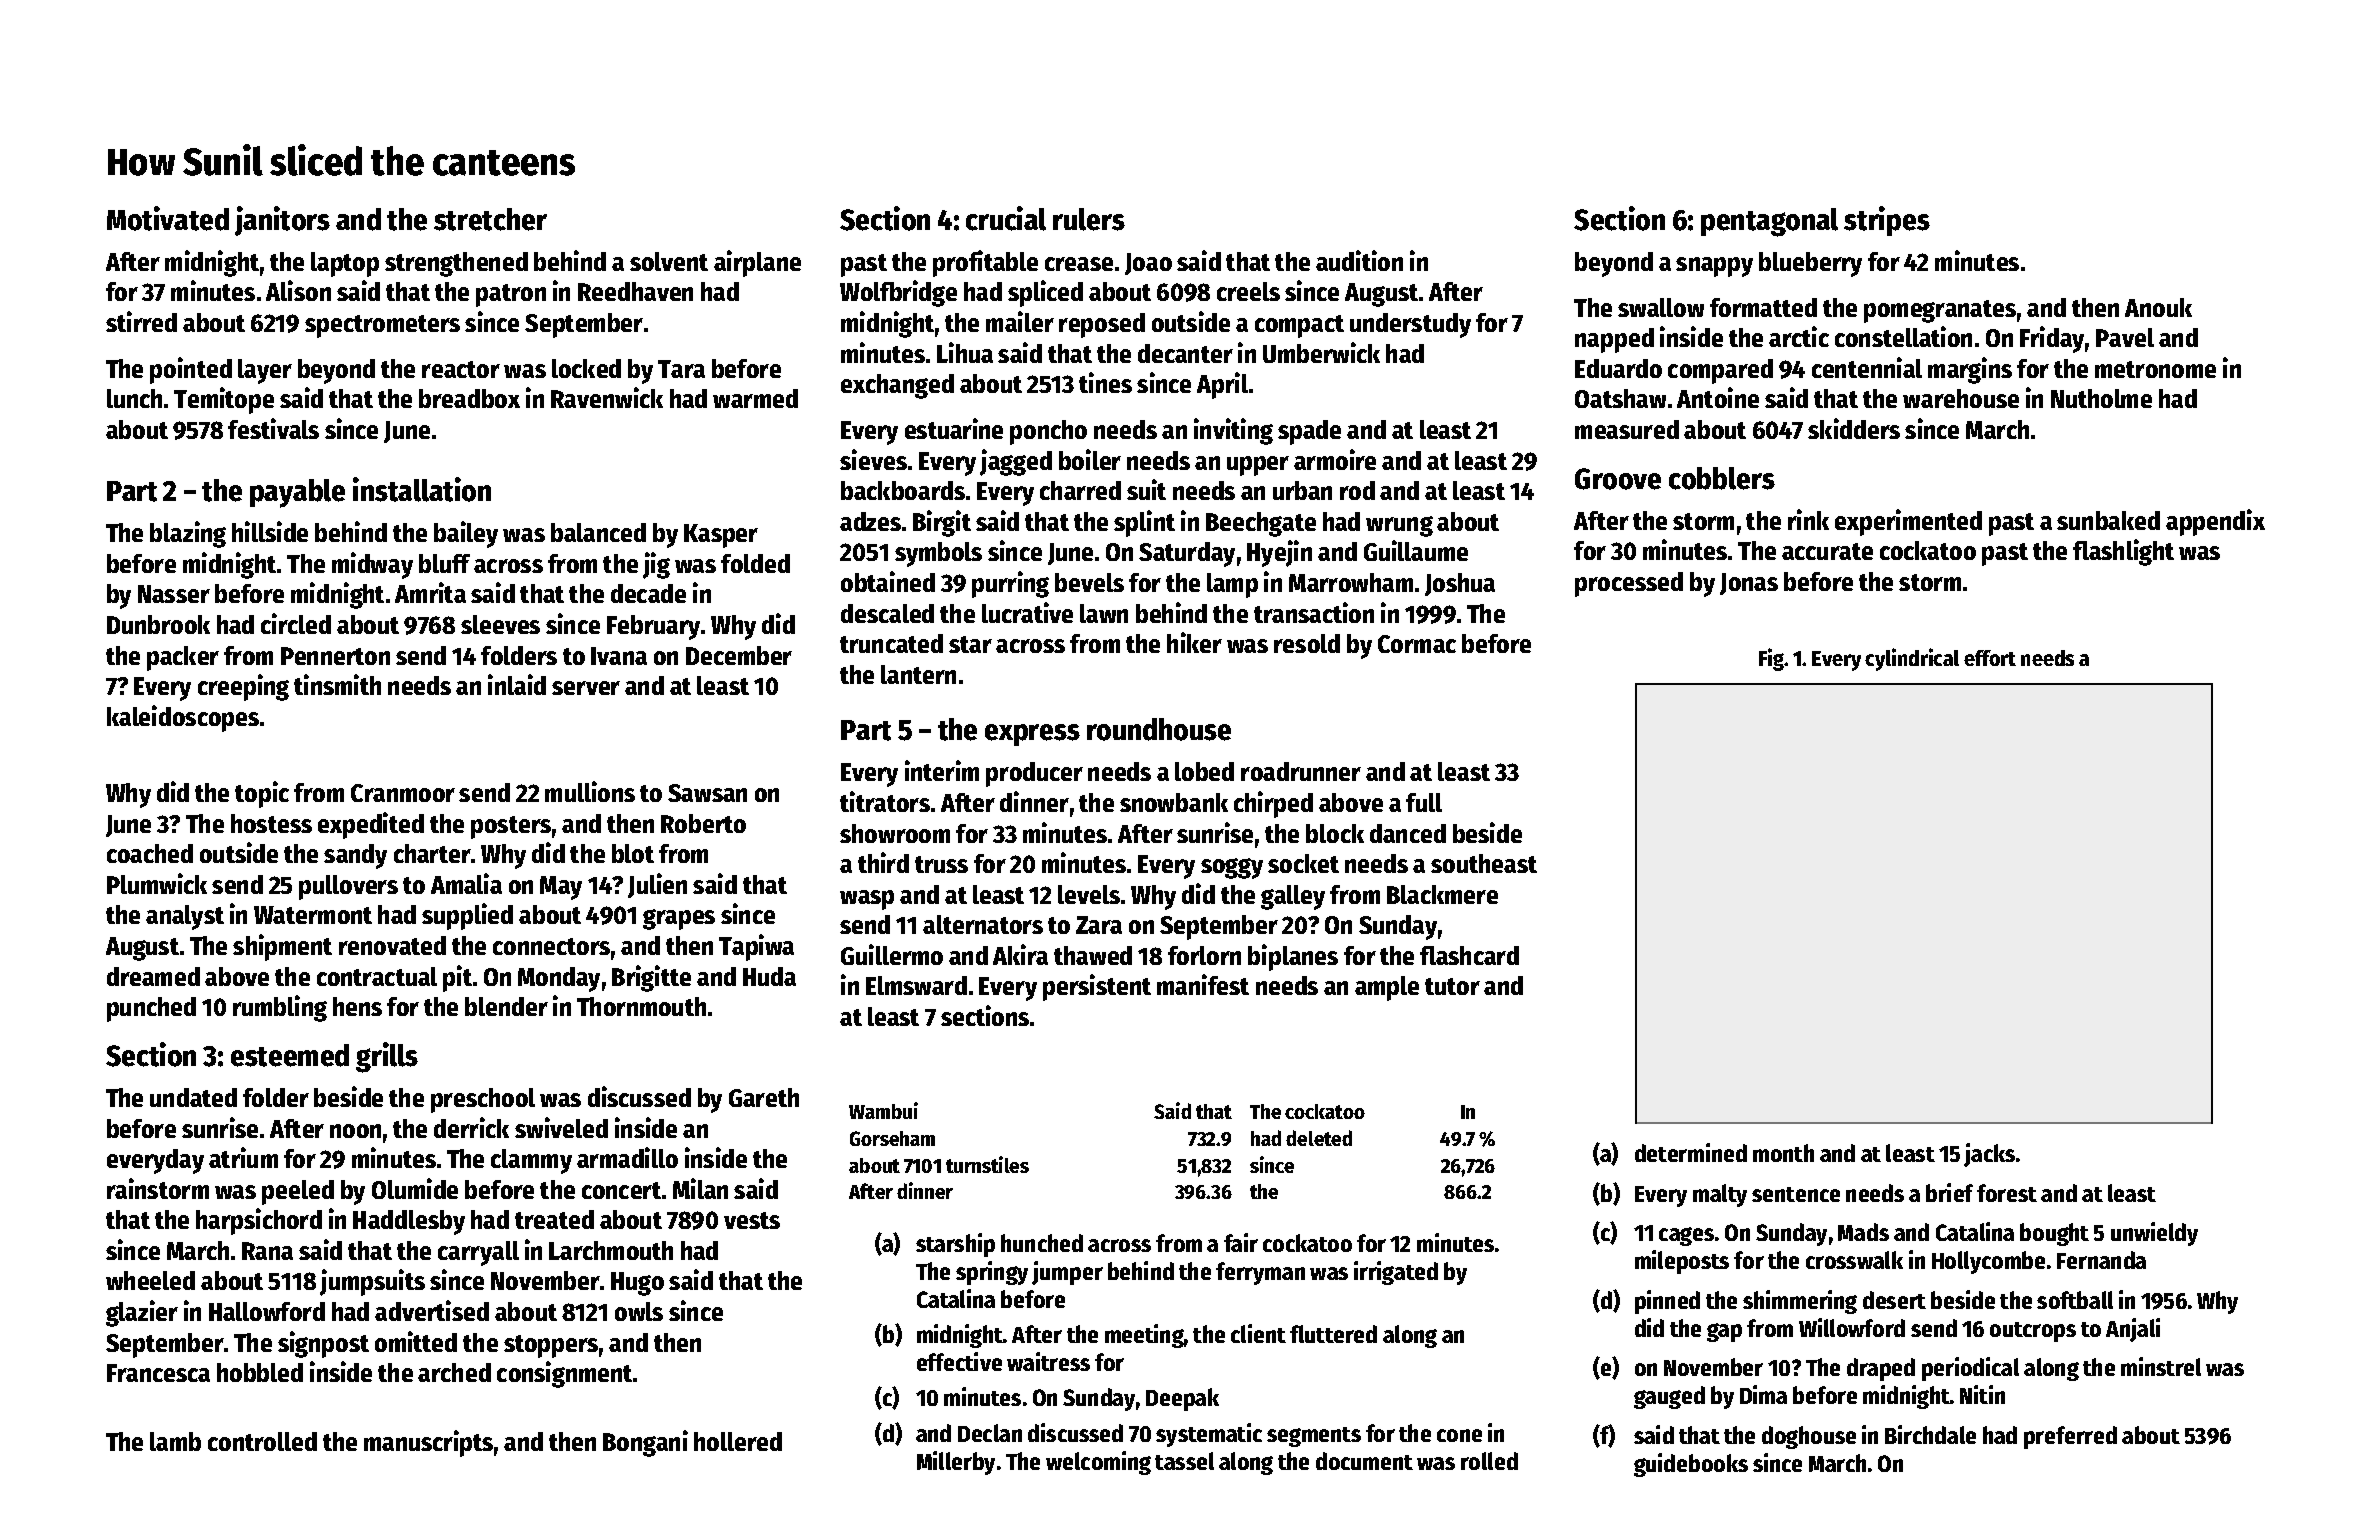 Image resolution: width=2380 pixels, height=1540 pixels. What do you see at coordinates (1990, 658) in the screenshot?
I see `effort` at bounding box center [1990, 658].
